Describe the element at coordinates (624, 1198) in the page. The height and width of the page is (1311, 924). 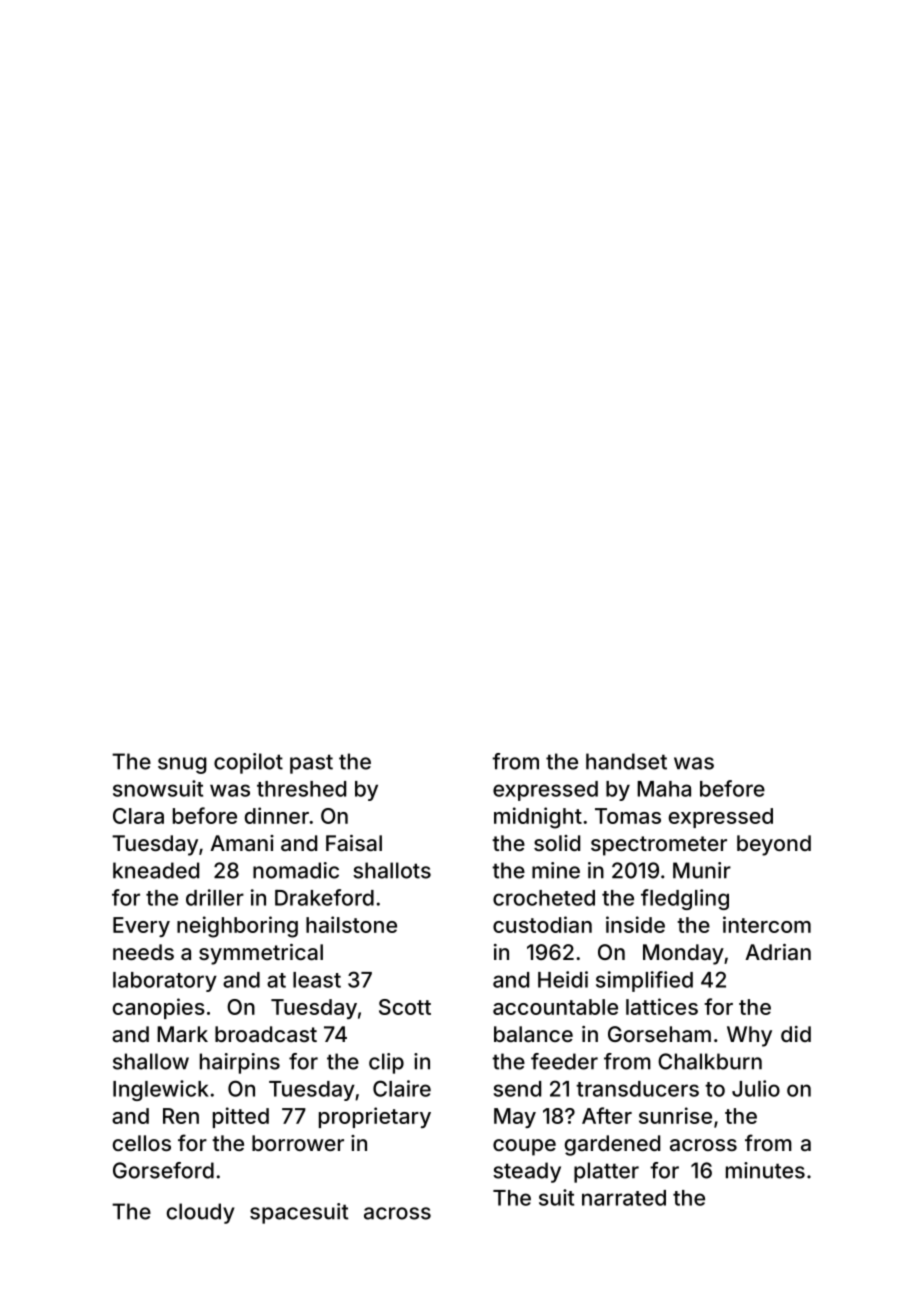
I see `narrated` at that location.
